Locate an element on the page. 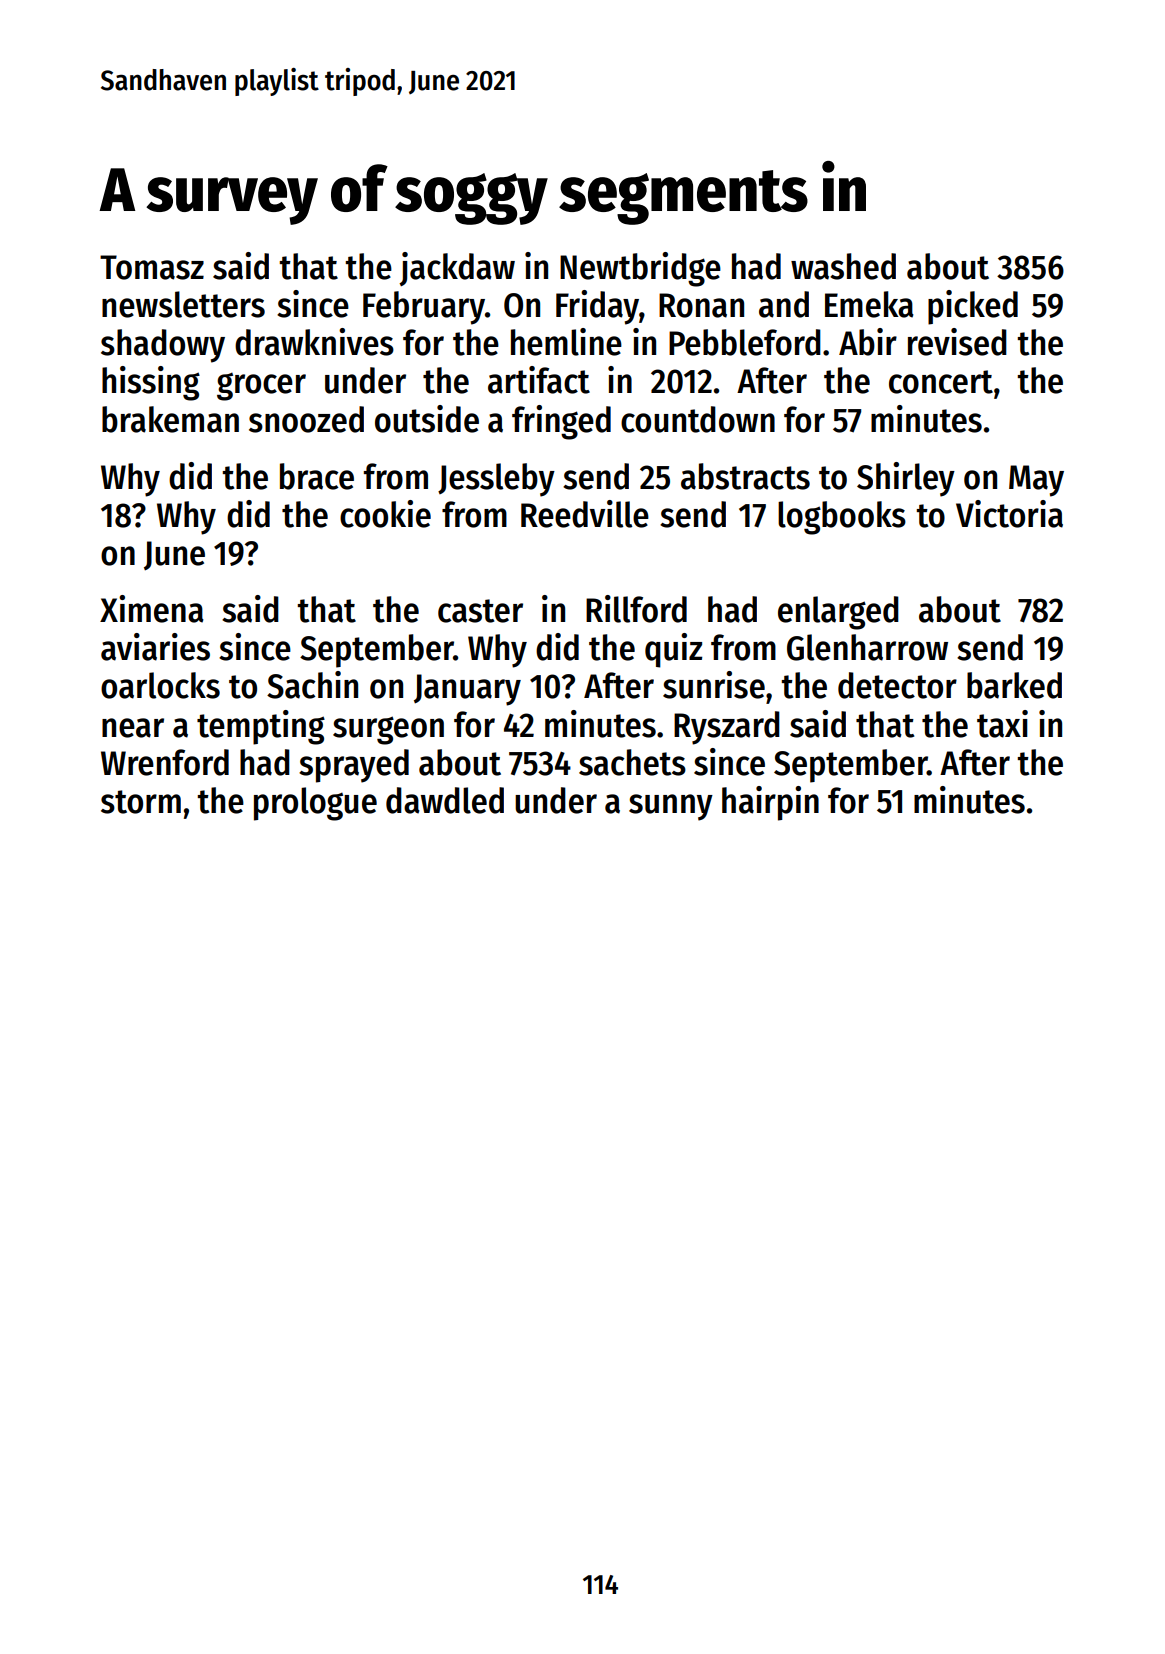 The height and width of the document is (1654, 1165). Ximena is located at coordinates (152, 609).
